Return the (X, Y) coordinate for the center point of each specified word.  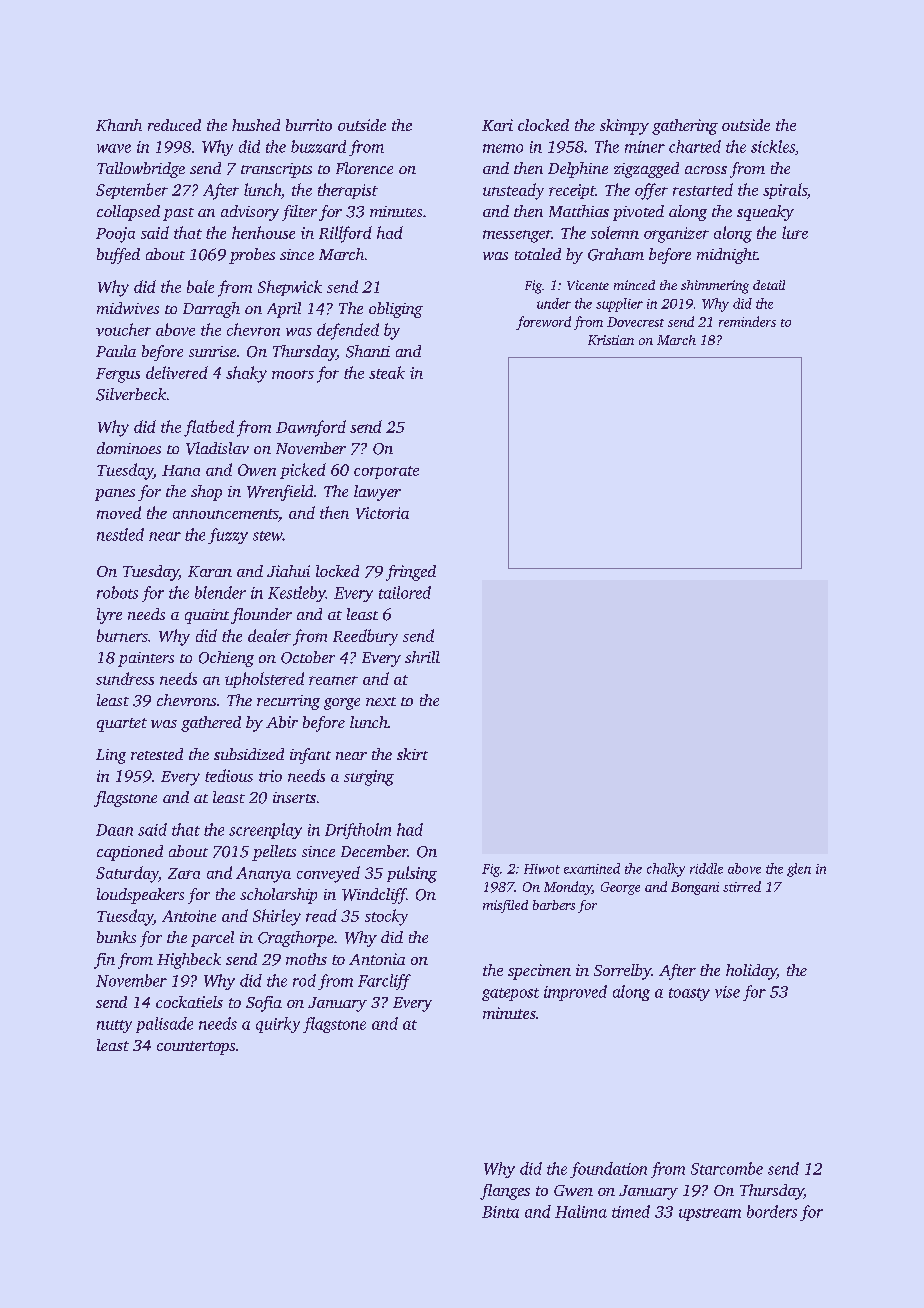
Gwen (573, 1190)
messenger (517, 236)
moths (306, 959)
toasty (689, 994)
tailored (405, 592)
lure (795, 232)
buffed (118, 256)
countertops (196, 1048)
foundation (608, 1170)
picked (303, 471)
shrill (422, 657)
